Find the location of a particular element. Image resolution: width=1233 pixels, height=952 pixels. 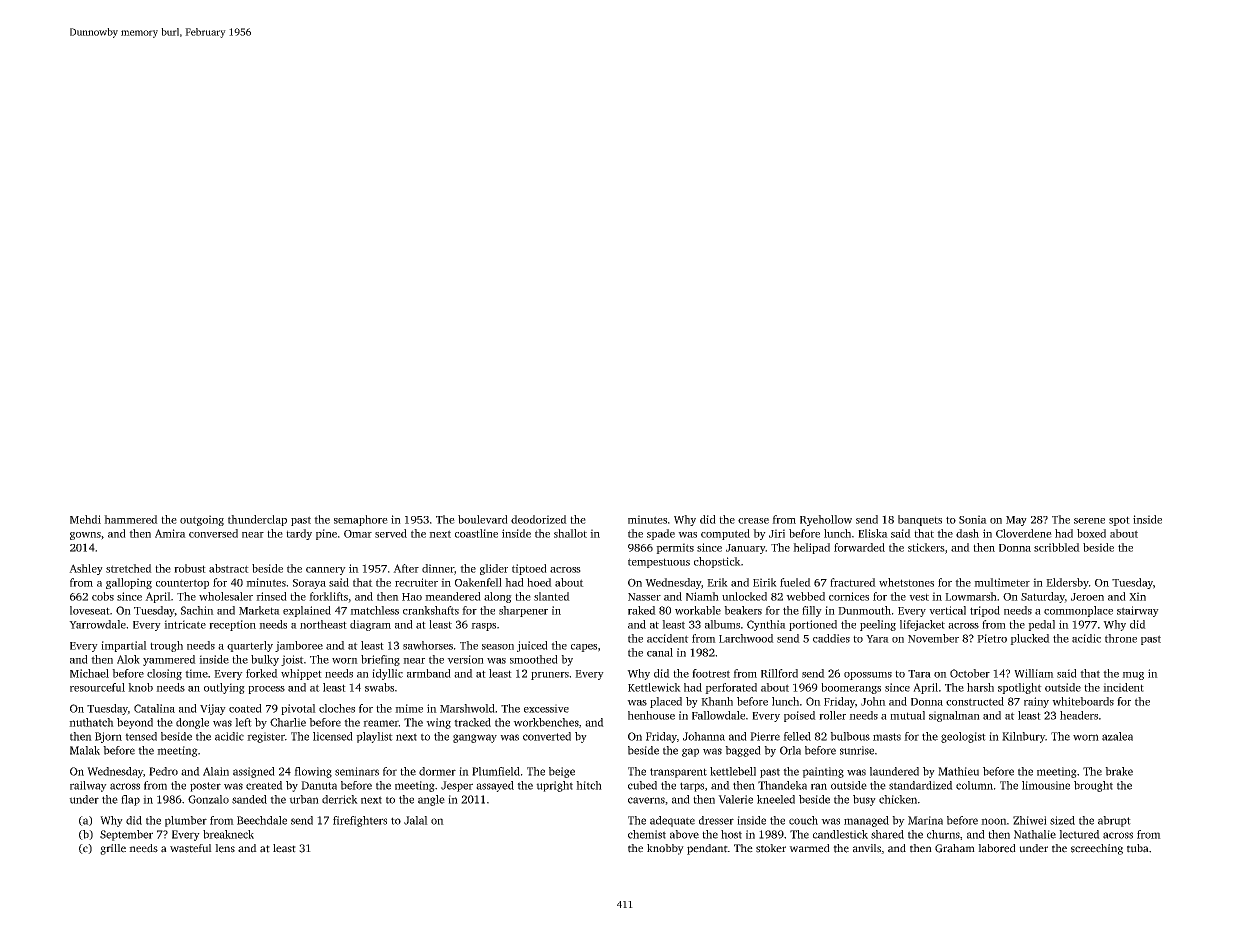

process is located at coordinates (266, 690).
